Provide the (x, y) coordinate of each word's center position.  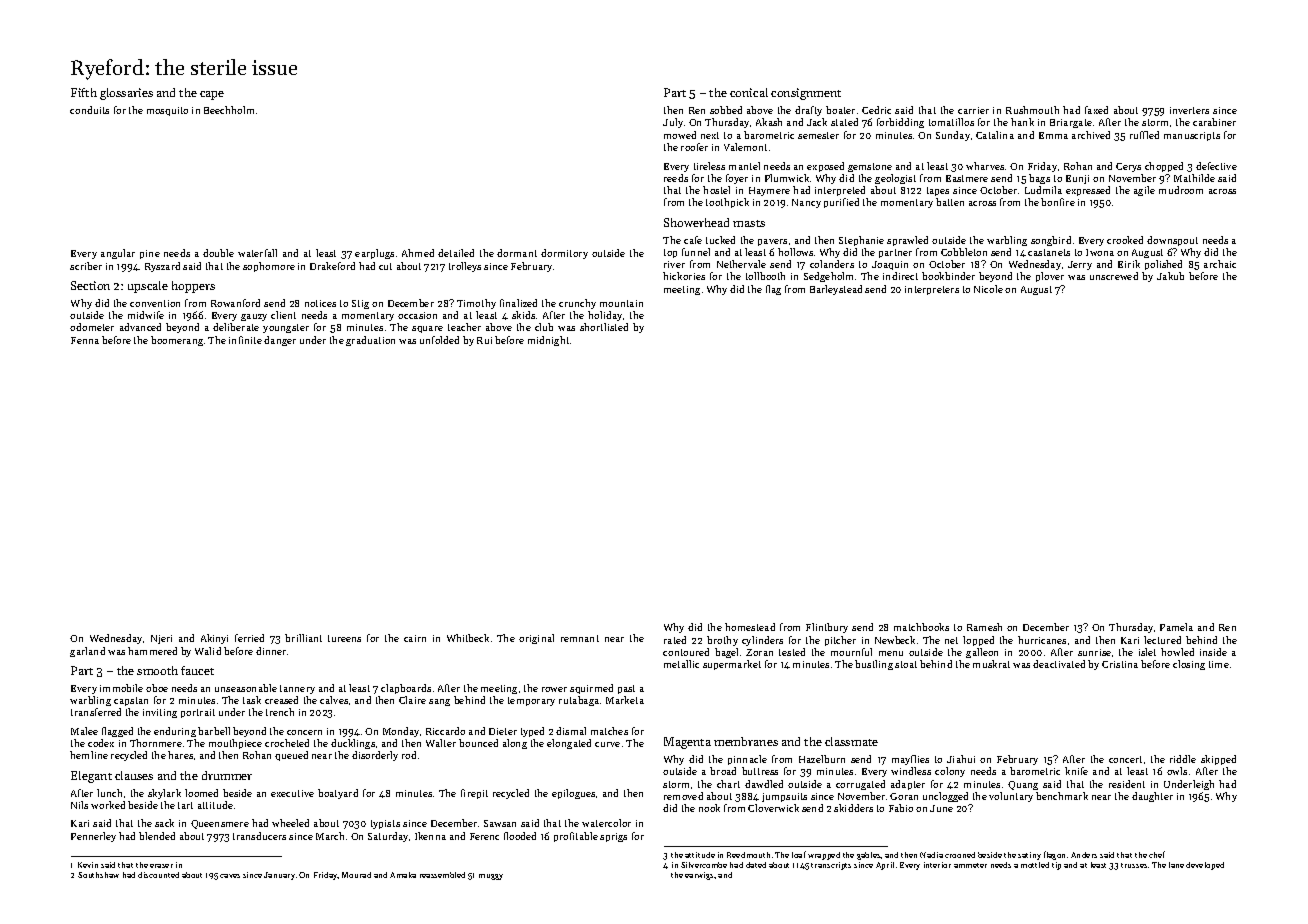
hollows (795, 252)
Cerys (1128, 167)
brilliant (303, 638)
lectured (1162, 640)
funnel (696, 252)
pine (150, 254)
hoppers (193, 287)
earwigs (700, 876)
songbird (1051, 241)
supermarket (732, 665)
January (279, 876)
